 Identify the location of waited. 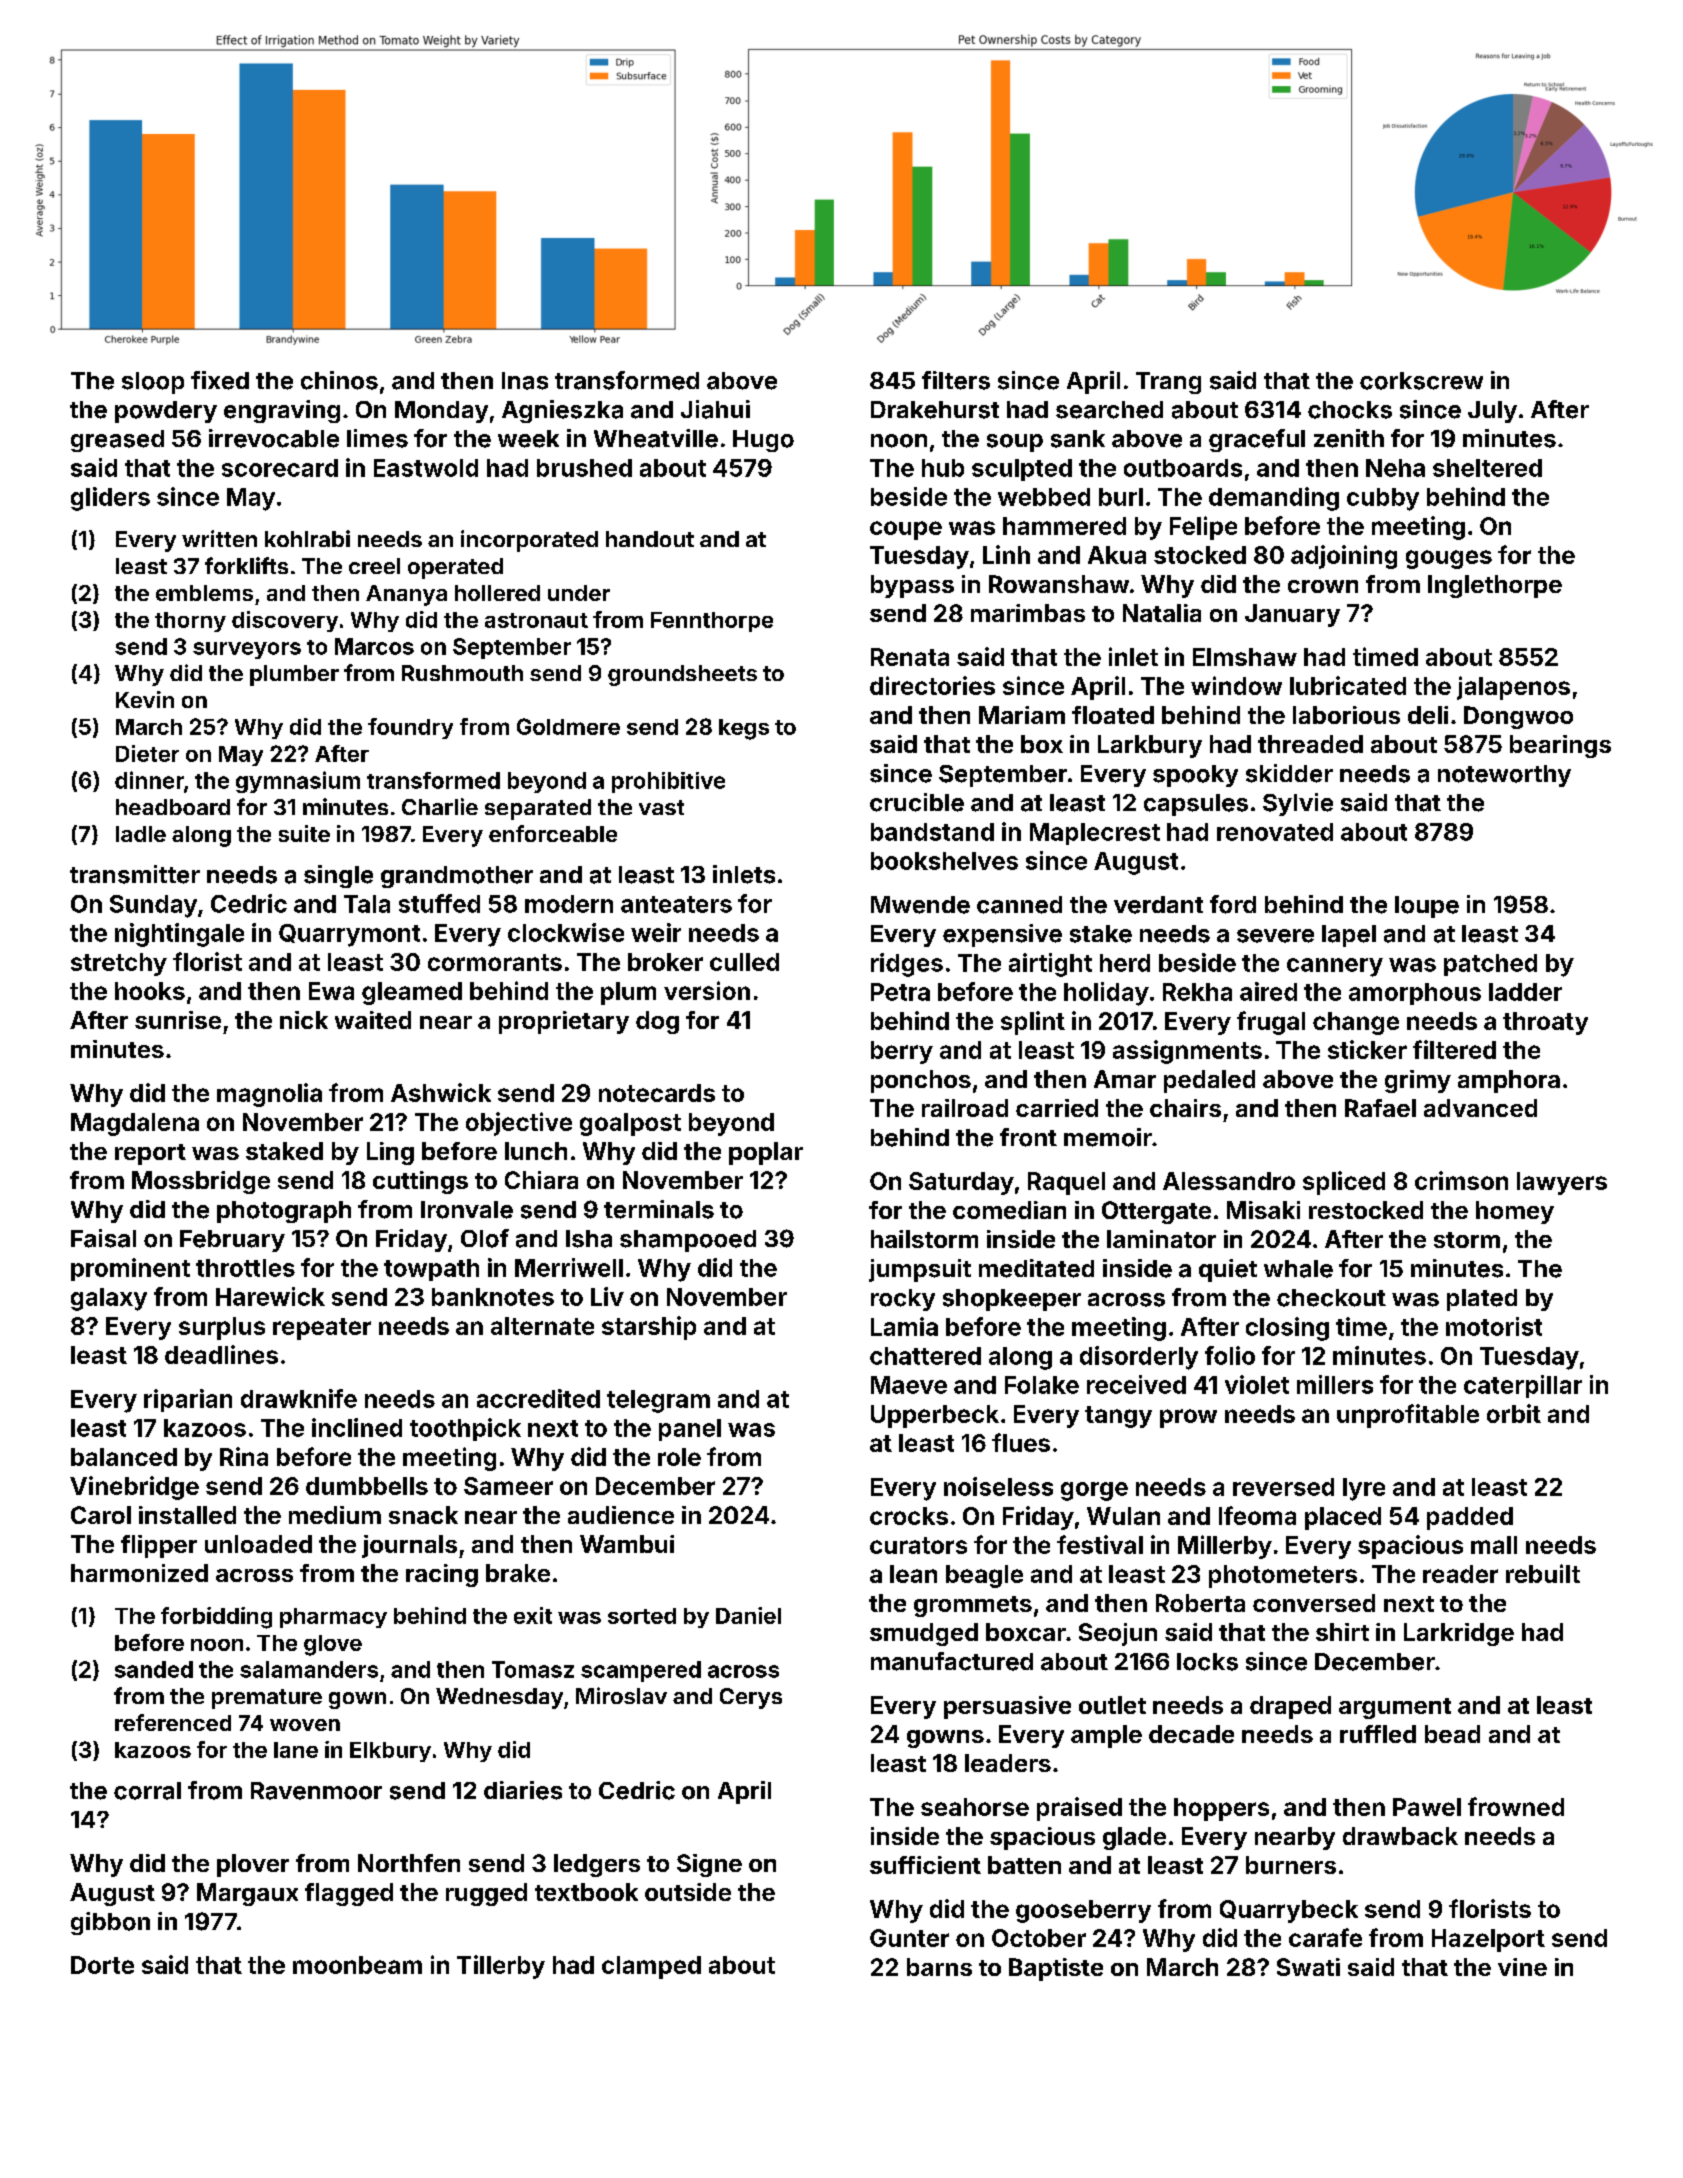
(373, 1020).
